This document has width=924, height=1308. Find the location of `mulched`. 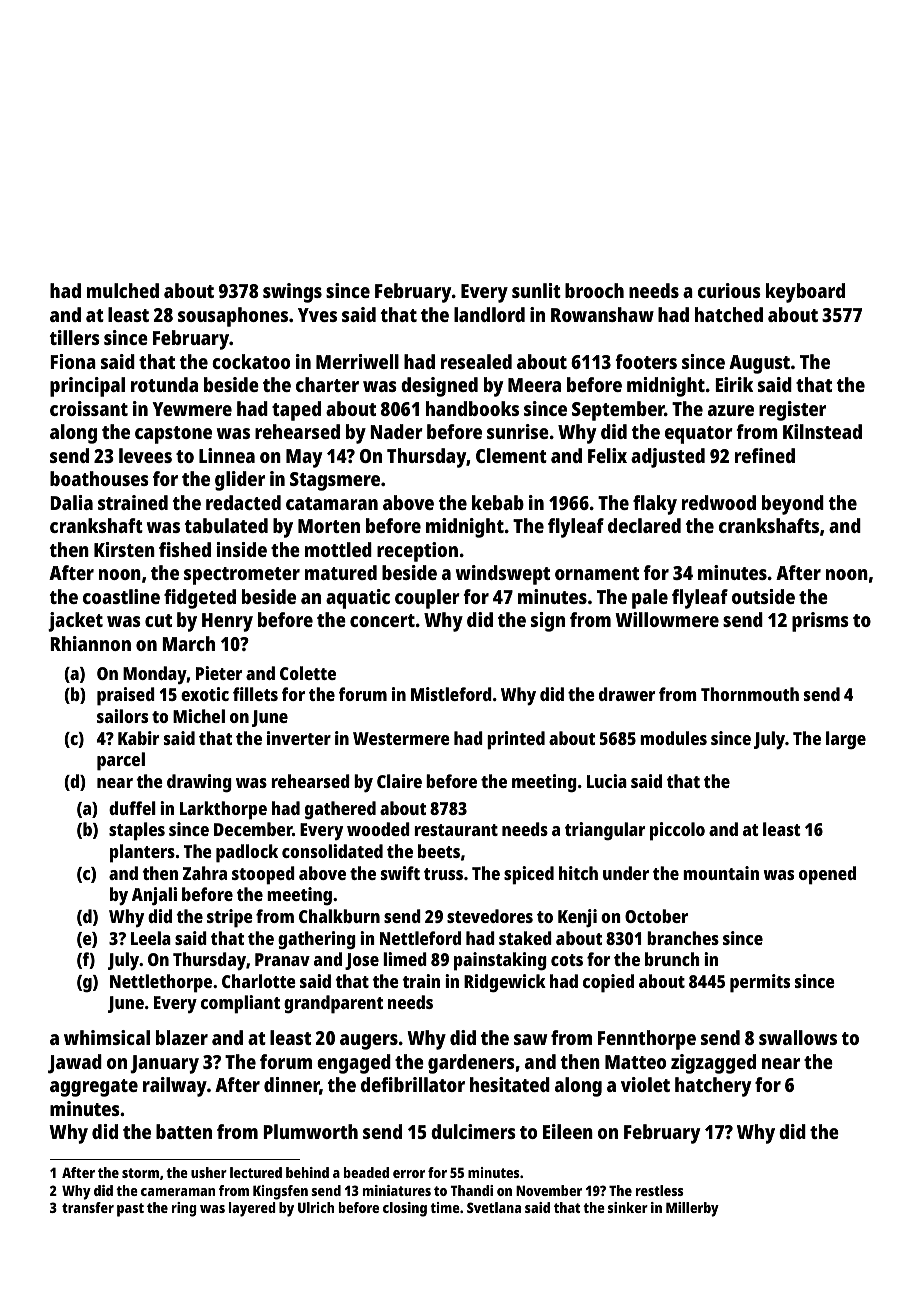

mulched is located at coordinates (123, 290).
